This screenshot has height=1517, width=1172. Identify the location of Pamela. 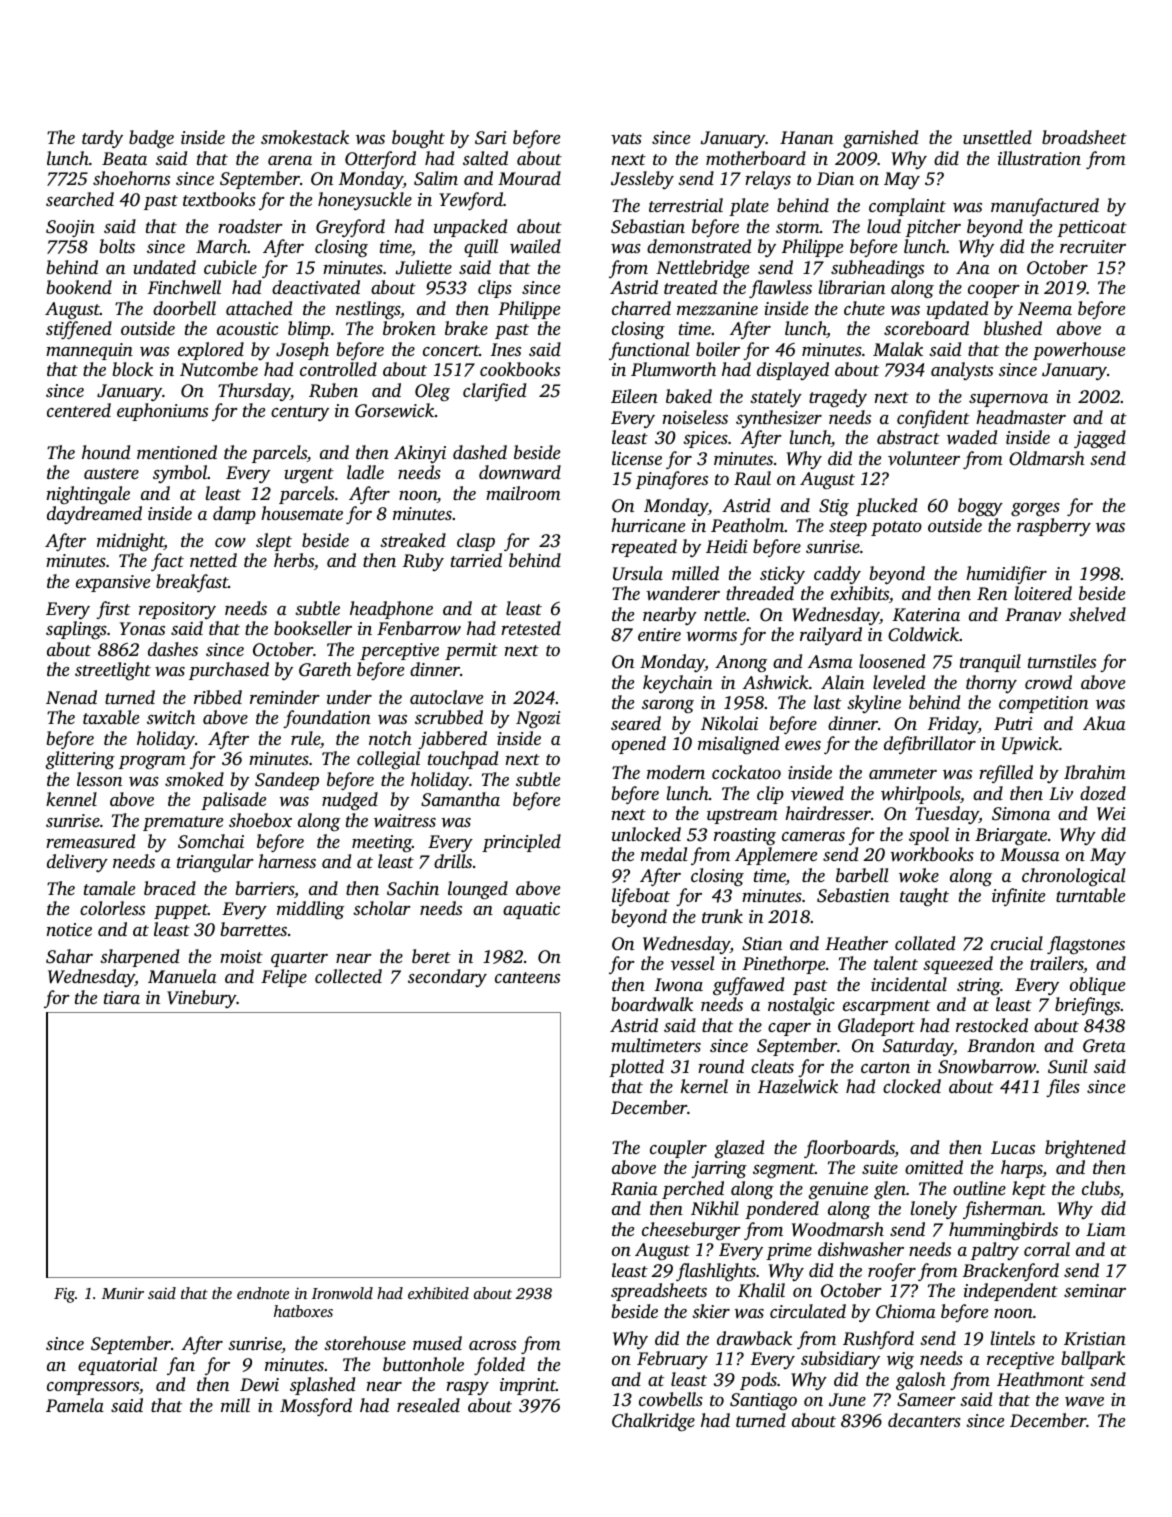
(75, 1405).
